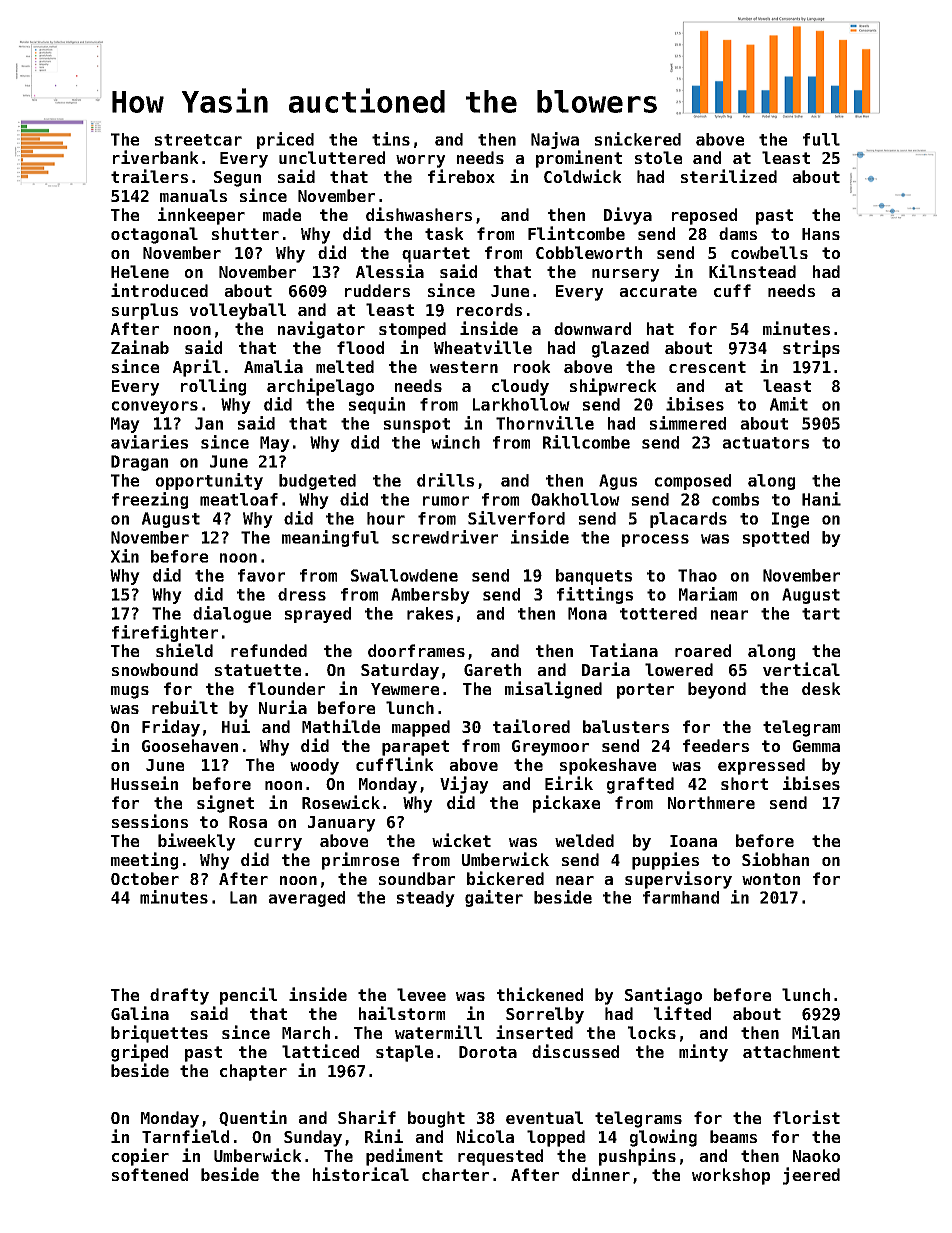 This document has width=952, height=1233. What do you see at coordinates (237, 311) in the document?
I see `volleyball` at bounding box center [237, 311].
